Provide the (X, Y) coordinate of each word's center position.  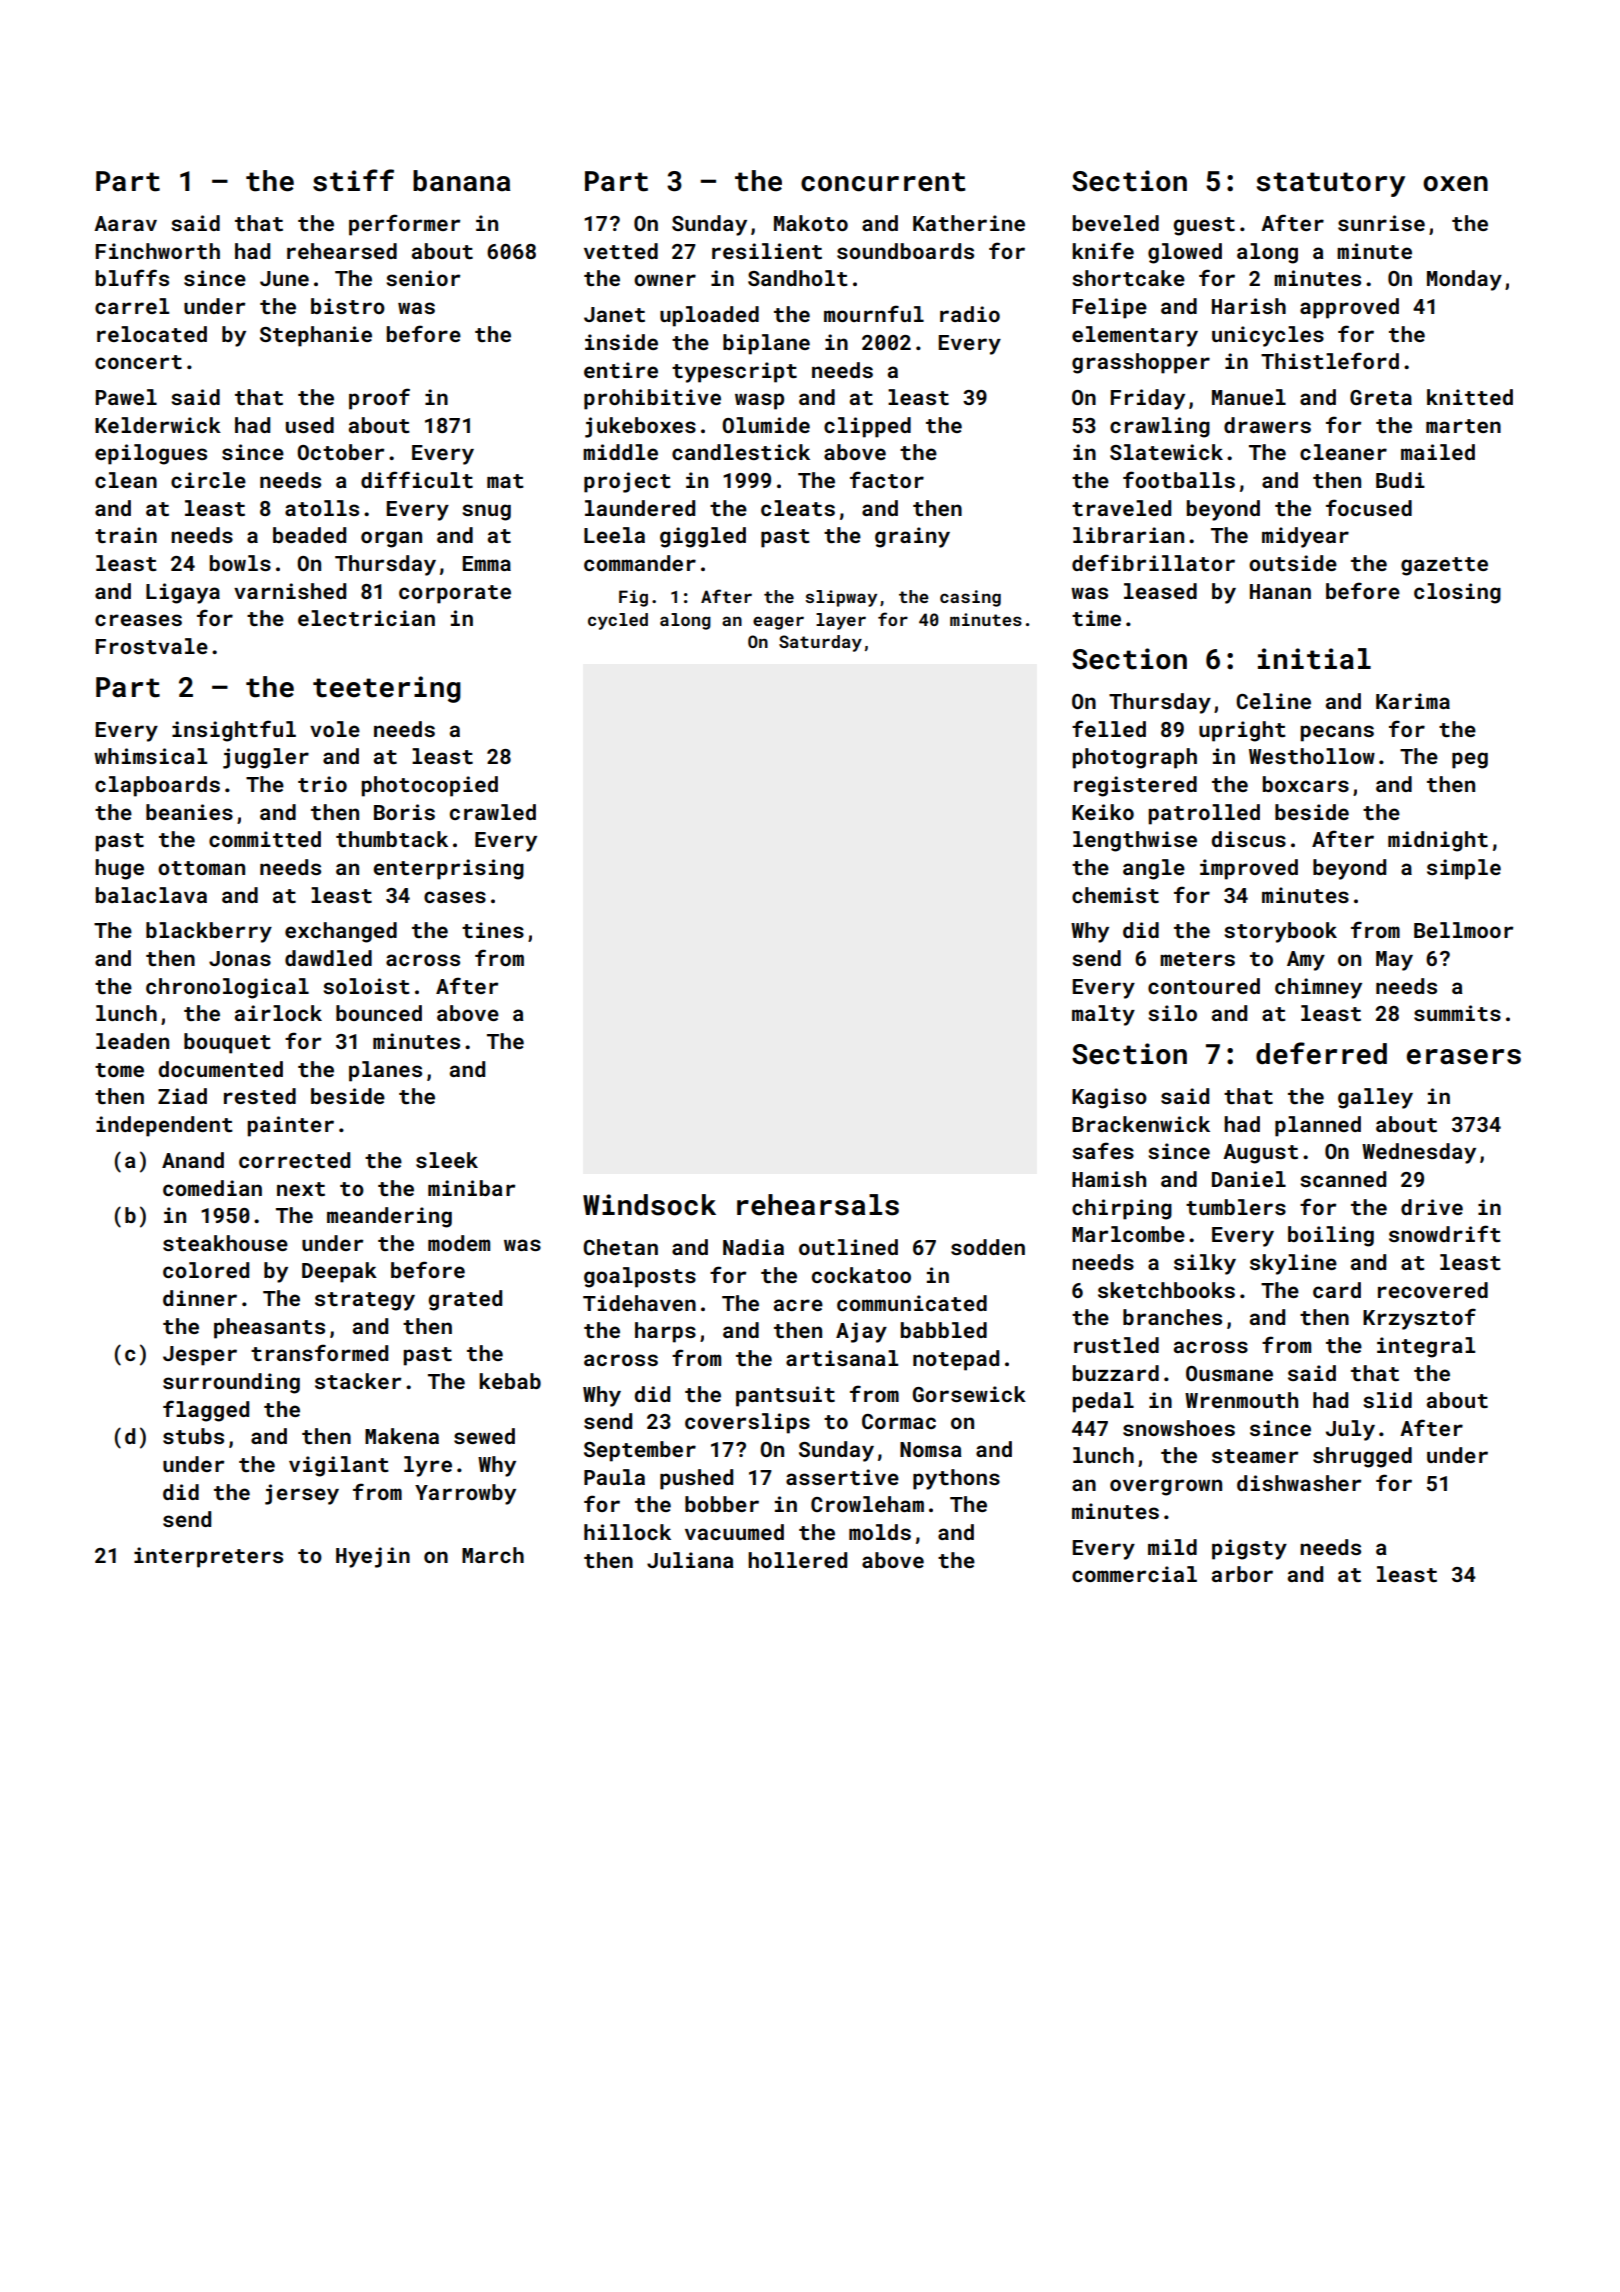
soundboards (905, 251)
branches (1172, 1317)
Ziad (182, 1096)
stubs (193, 1436)
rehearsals (818, 1205)
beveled (1116, 223)
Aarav (125, 223)
